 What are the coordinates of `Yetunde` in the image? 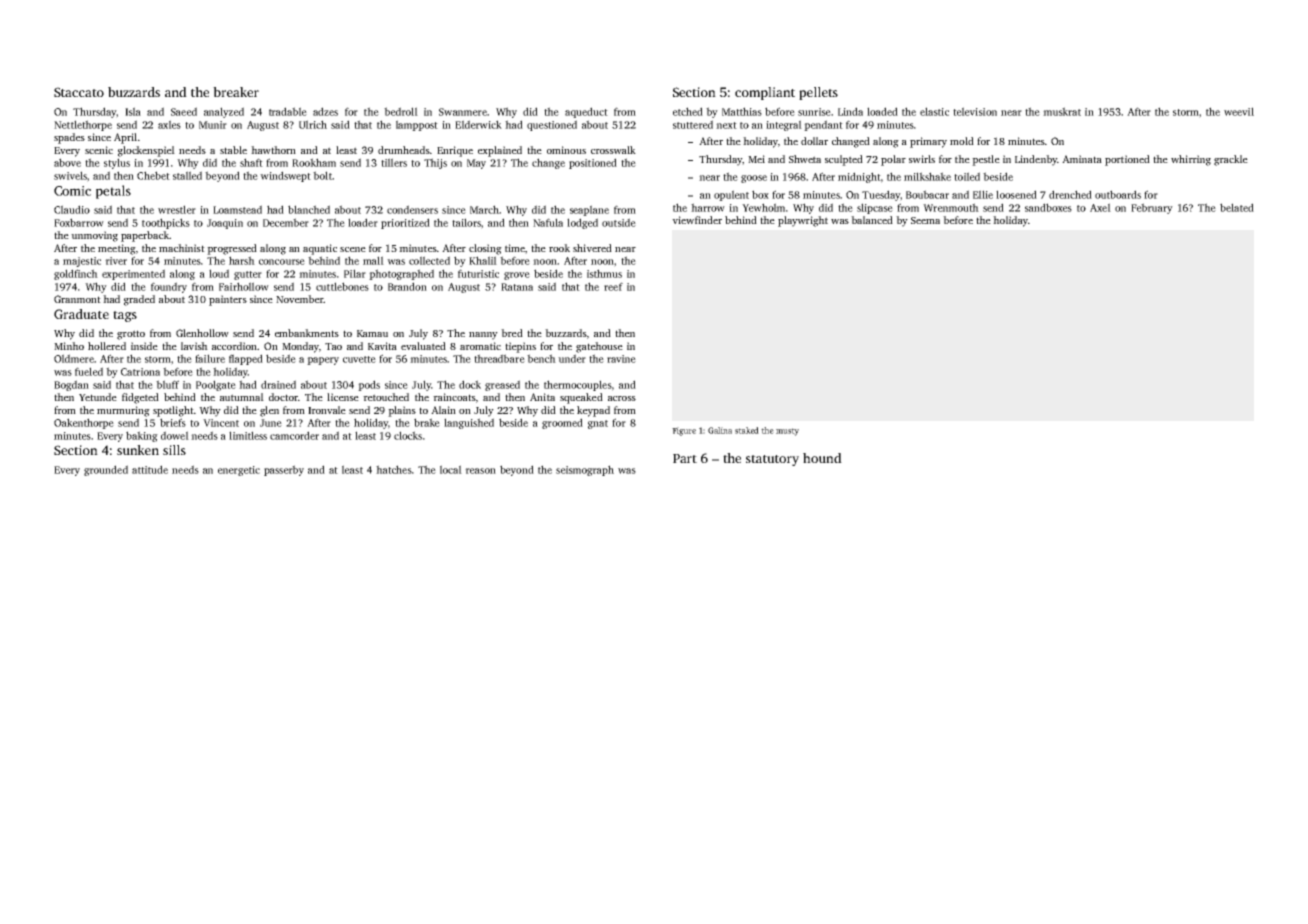 It's located at (98, 397).
